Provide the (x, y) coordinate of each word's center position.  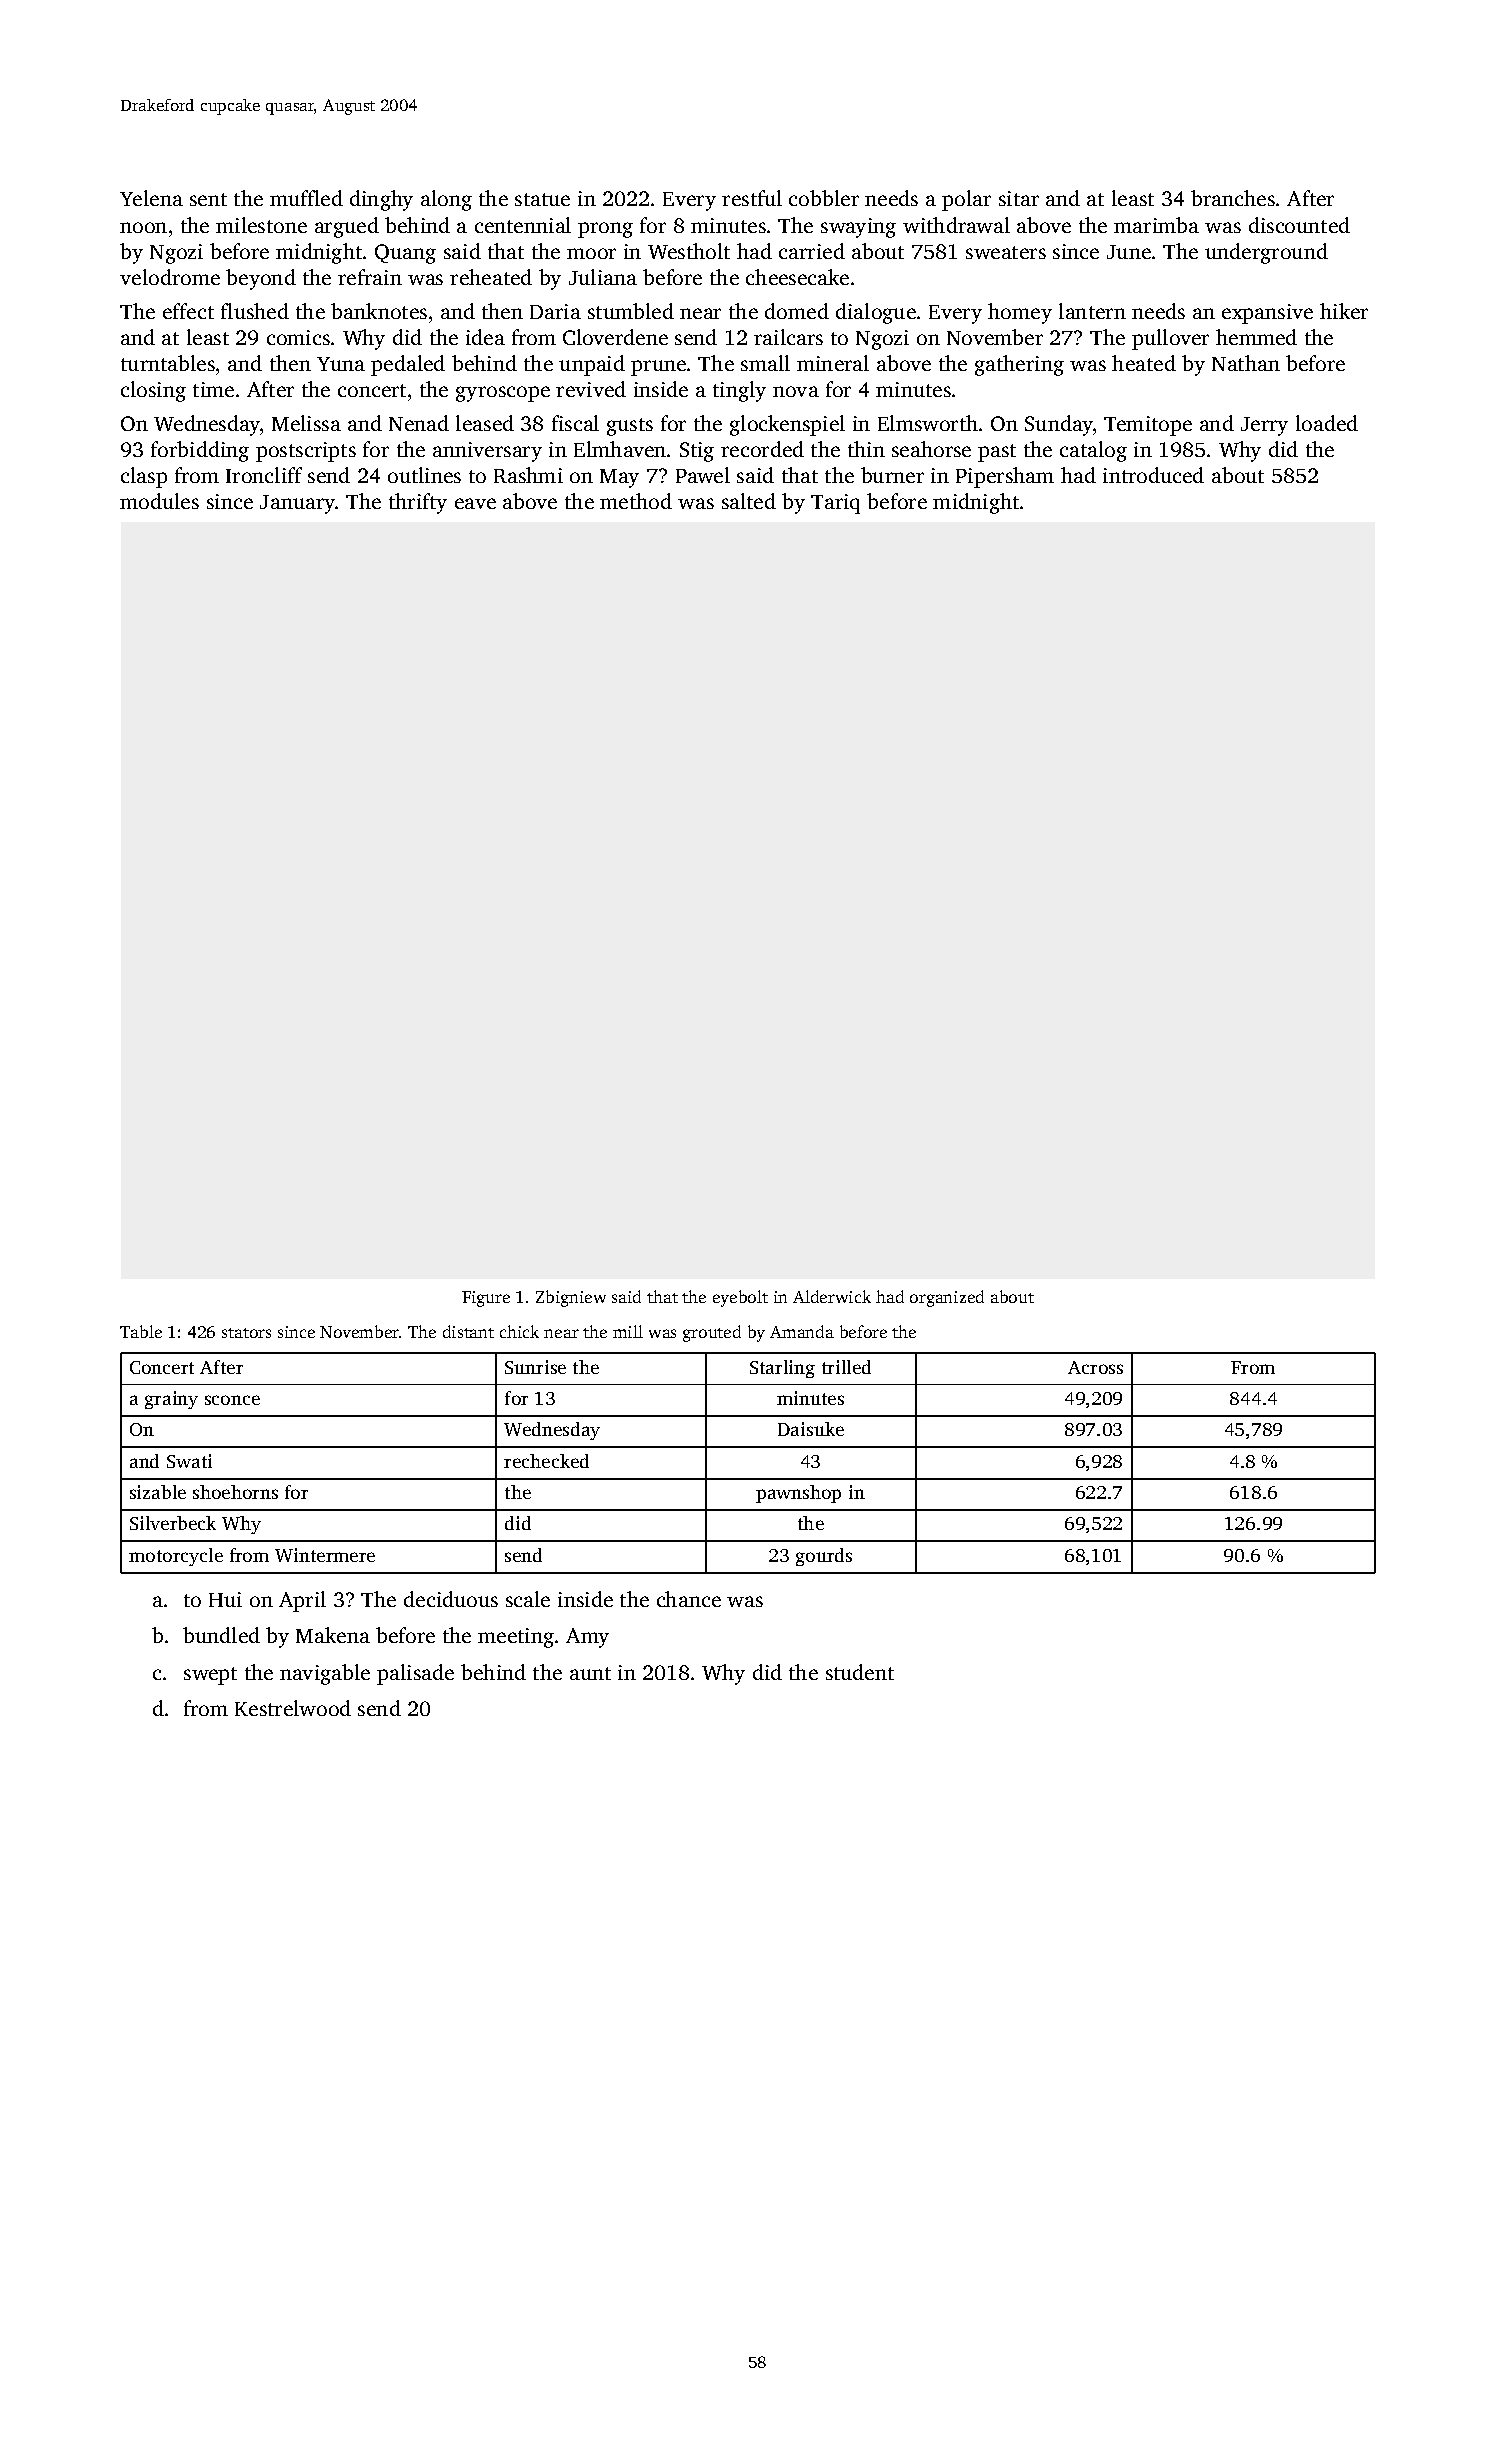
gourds (824, 1557)
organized (947, 1298)
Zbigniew (571, 1298)
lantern (1092, 311)
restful (752, 198)
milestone (261, 225)
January (298, 504)
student (860, 1672)
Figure (486, 1299)
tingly (739, 391)
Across (1095, 1367)
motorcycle (176, 1557)
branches (1233, 198)
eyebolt (740, 1298)
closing (153, 391)
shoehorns (235, 1492)
